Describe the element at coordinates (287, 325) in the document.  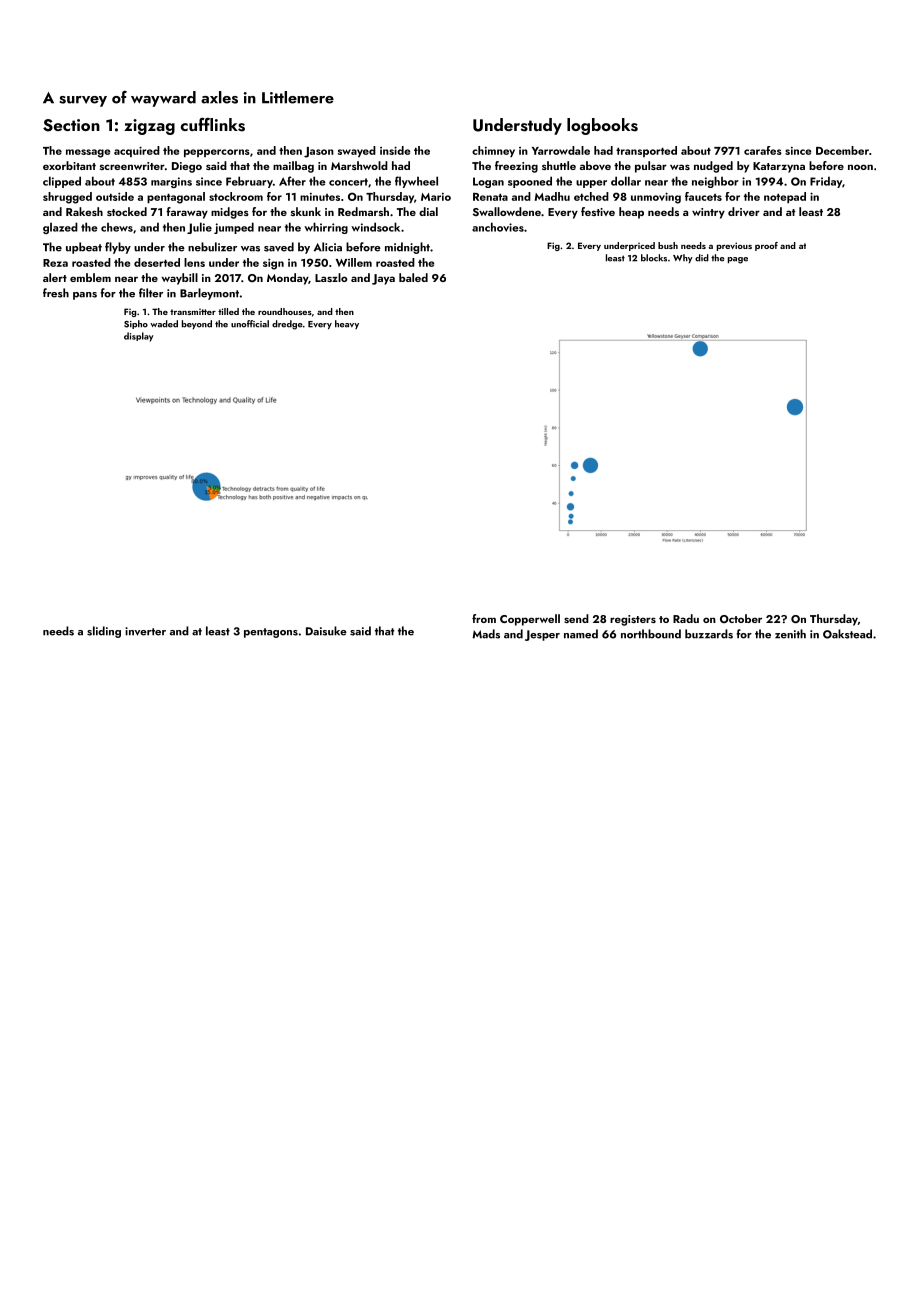
I see `dredge` at that location.
